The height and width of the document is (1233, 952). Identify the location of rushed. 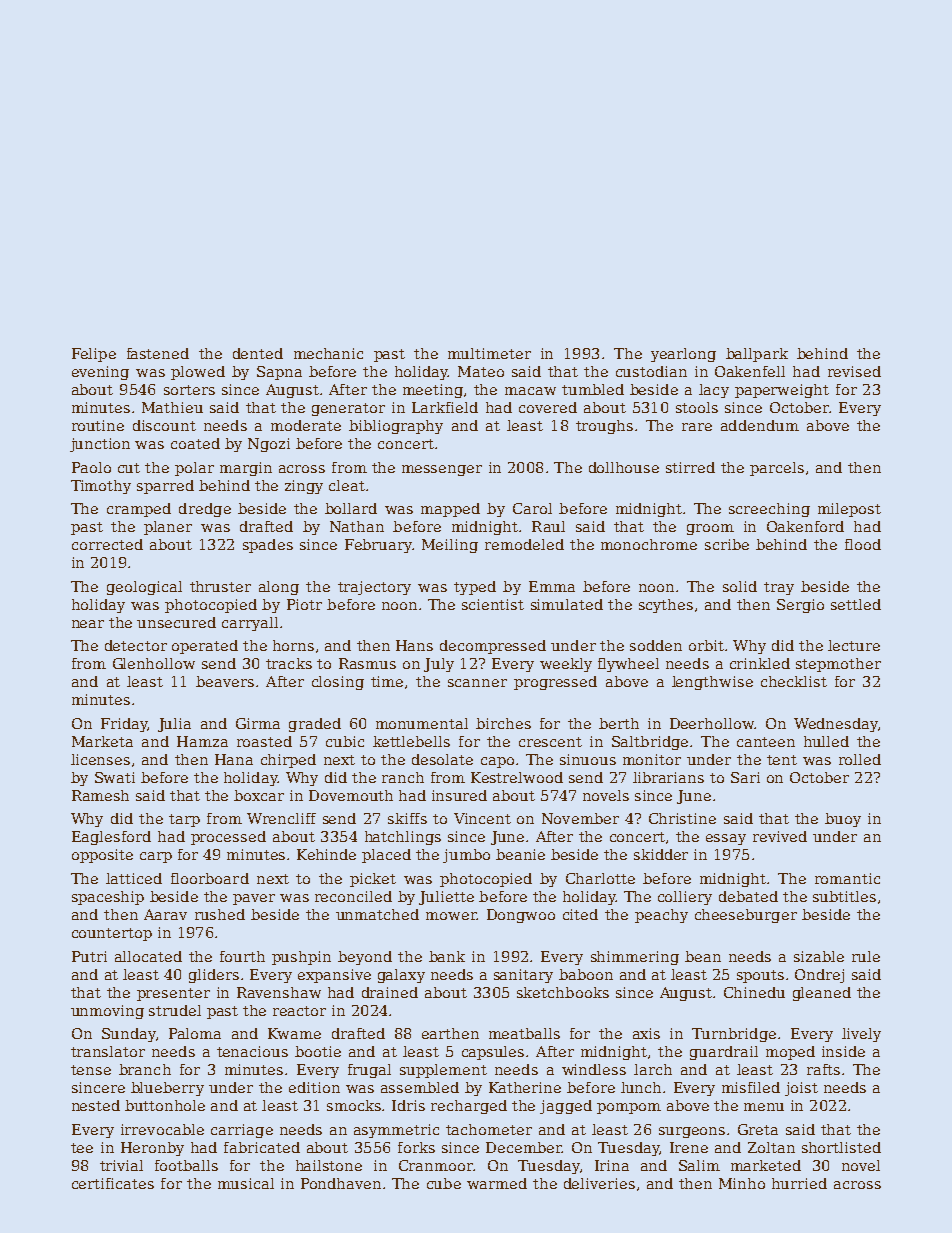
(220, 914).
